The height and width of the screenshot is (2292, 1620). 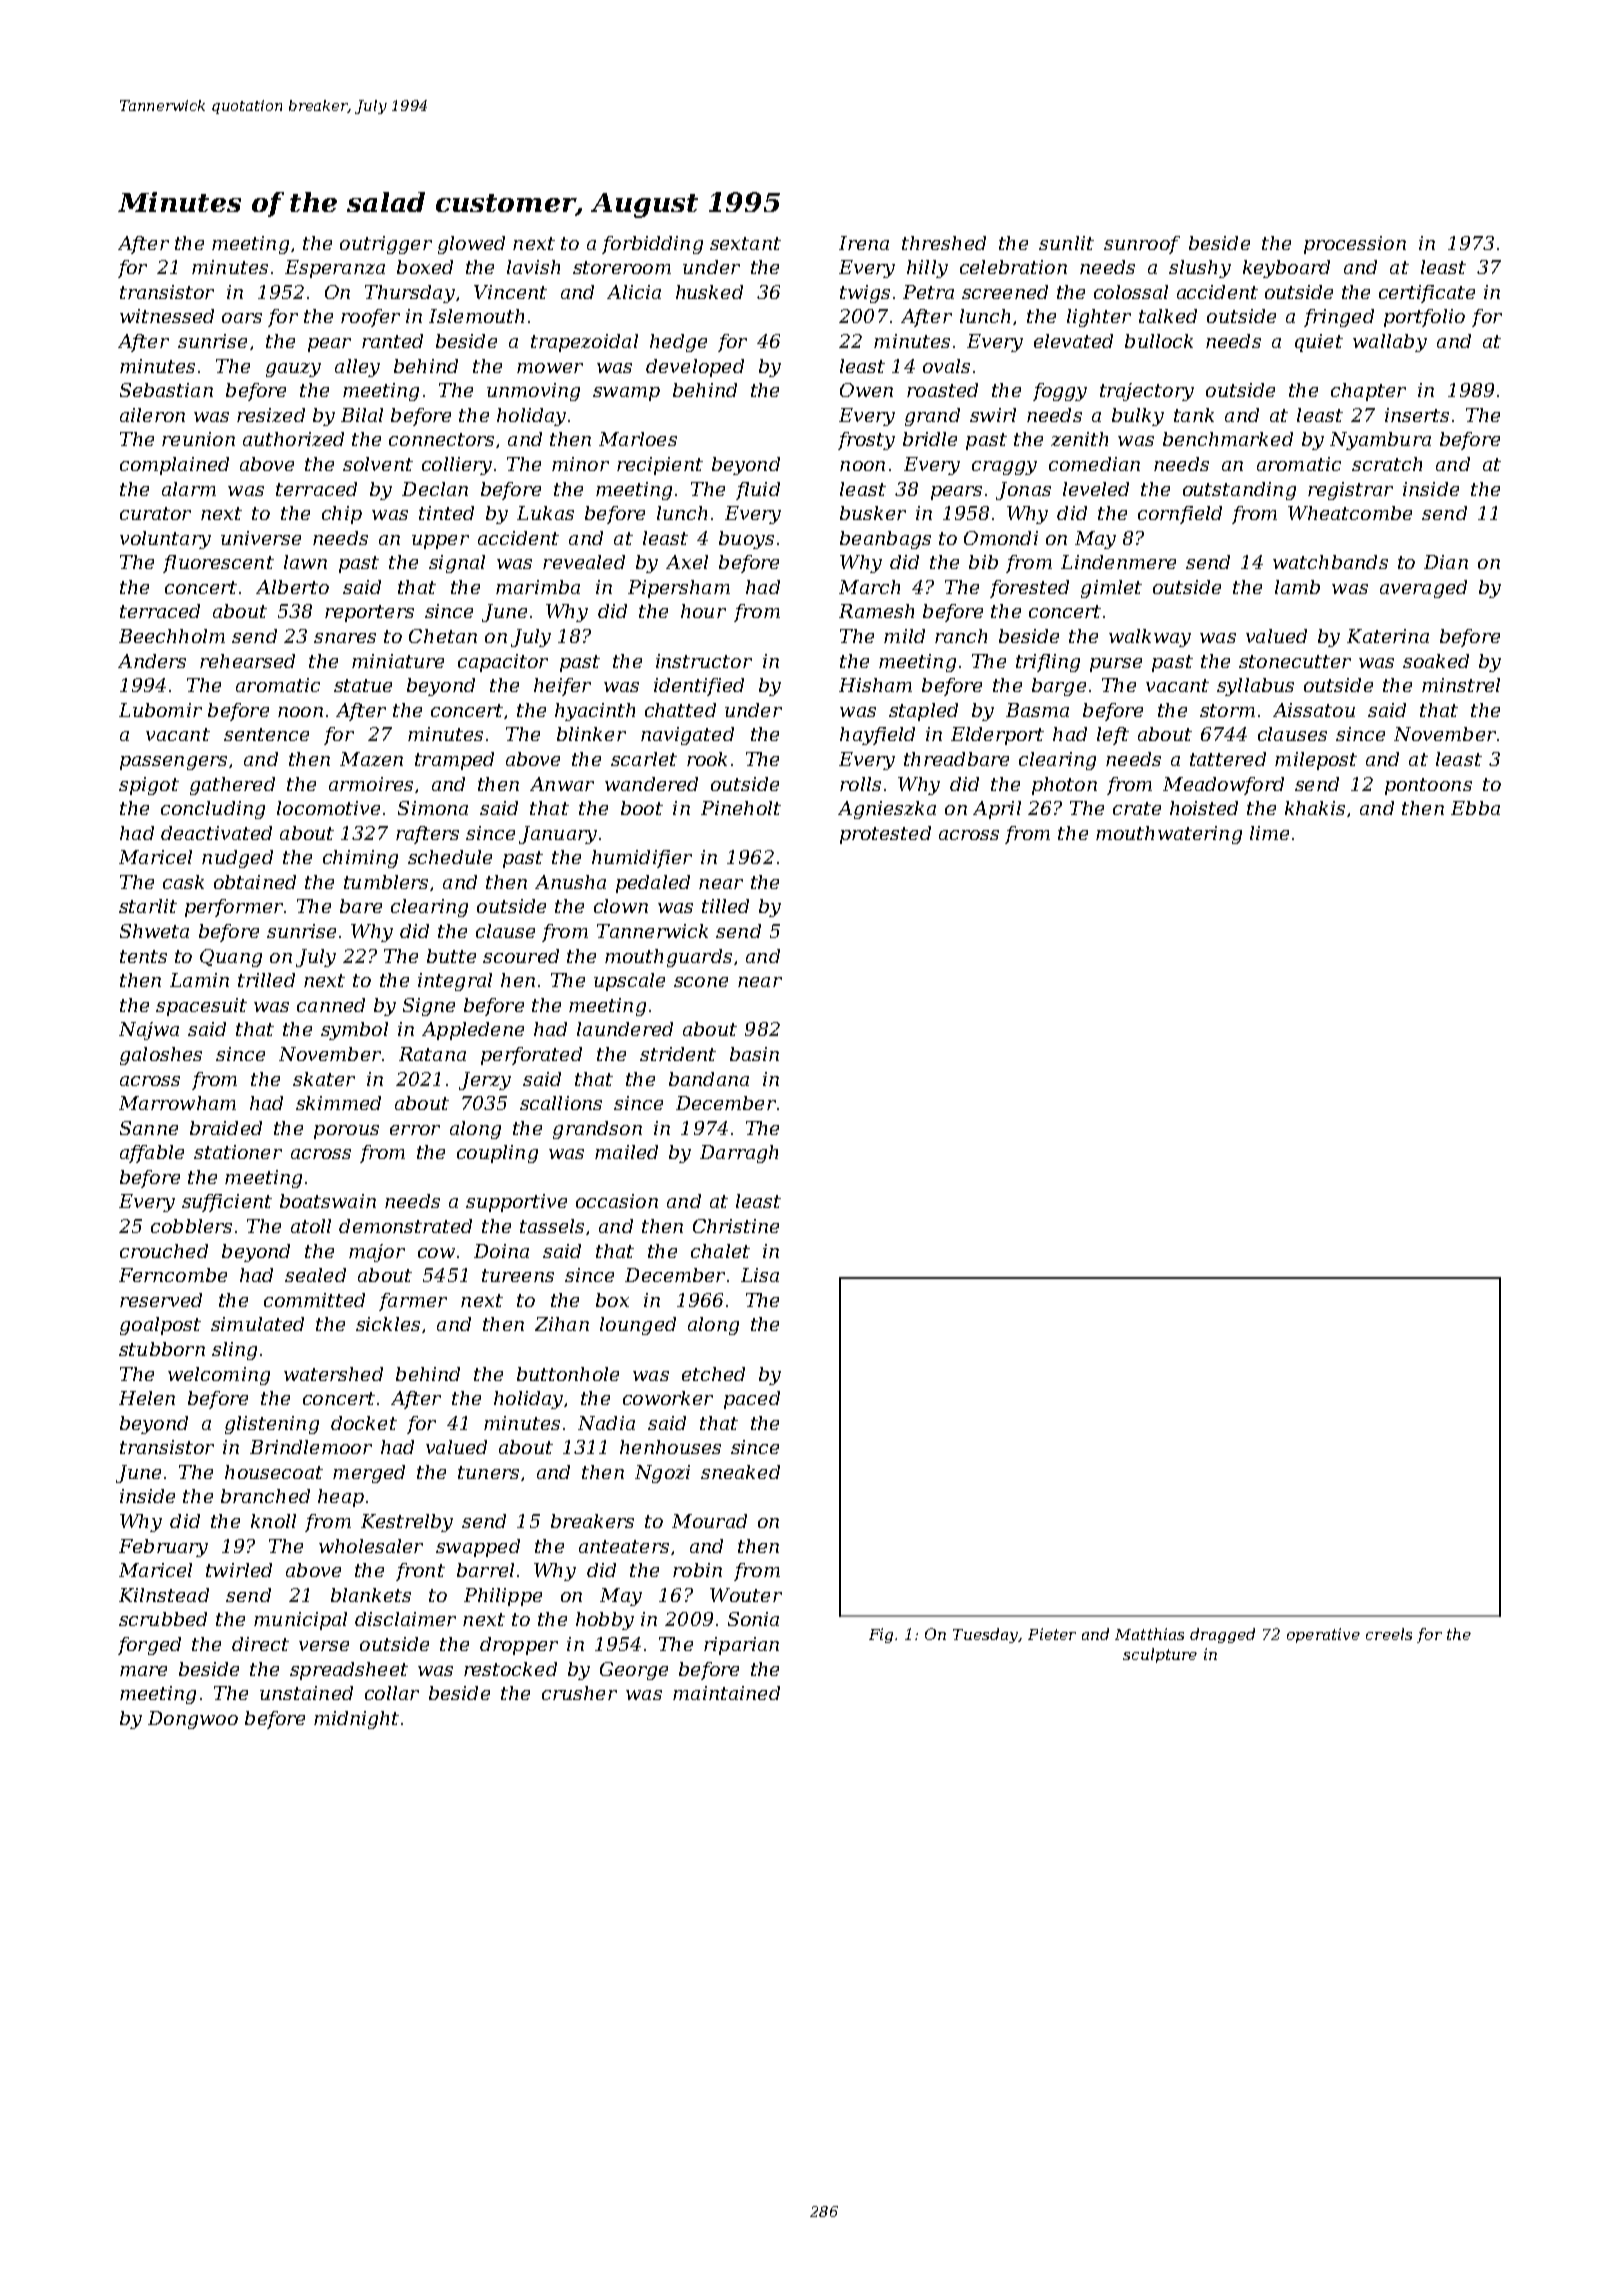 I want to click on crate, so click(x=1137, y=808).
